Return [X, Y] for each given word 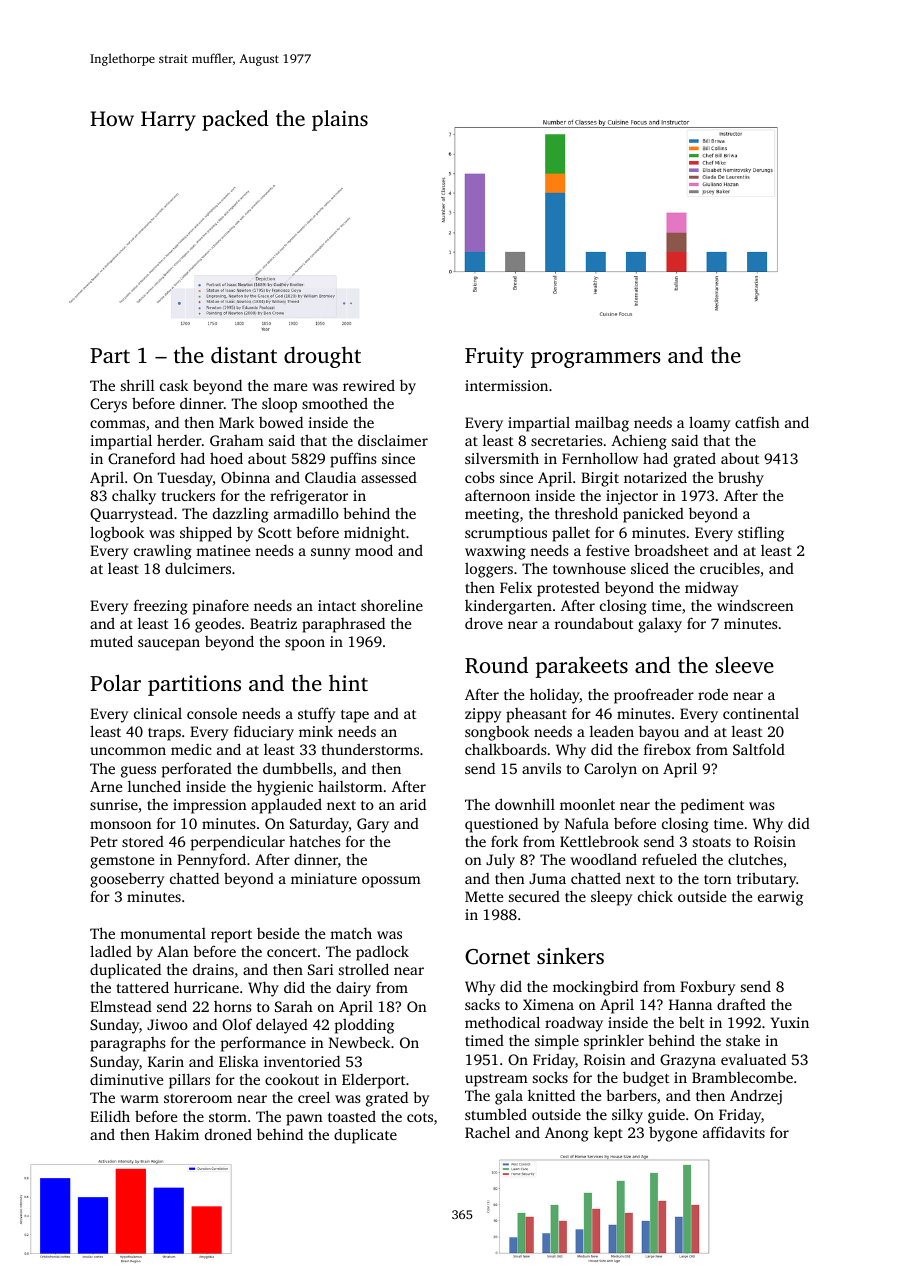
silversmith [502, 458]
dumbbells [298, 768]
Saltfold [759, 749]
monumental [163, 933]
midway [711, 589]
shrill [137, 385]
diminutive [126, 1079]
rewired [369, 385]
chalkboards [506, 749]
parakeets [582, 667]
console [212, 713]
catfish [757, 422]
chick [655, 896]
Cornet [497, 957]
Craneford [141, 458]
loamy [709, 424]
